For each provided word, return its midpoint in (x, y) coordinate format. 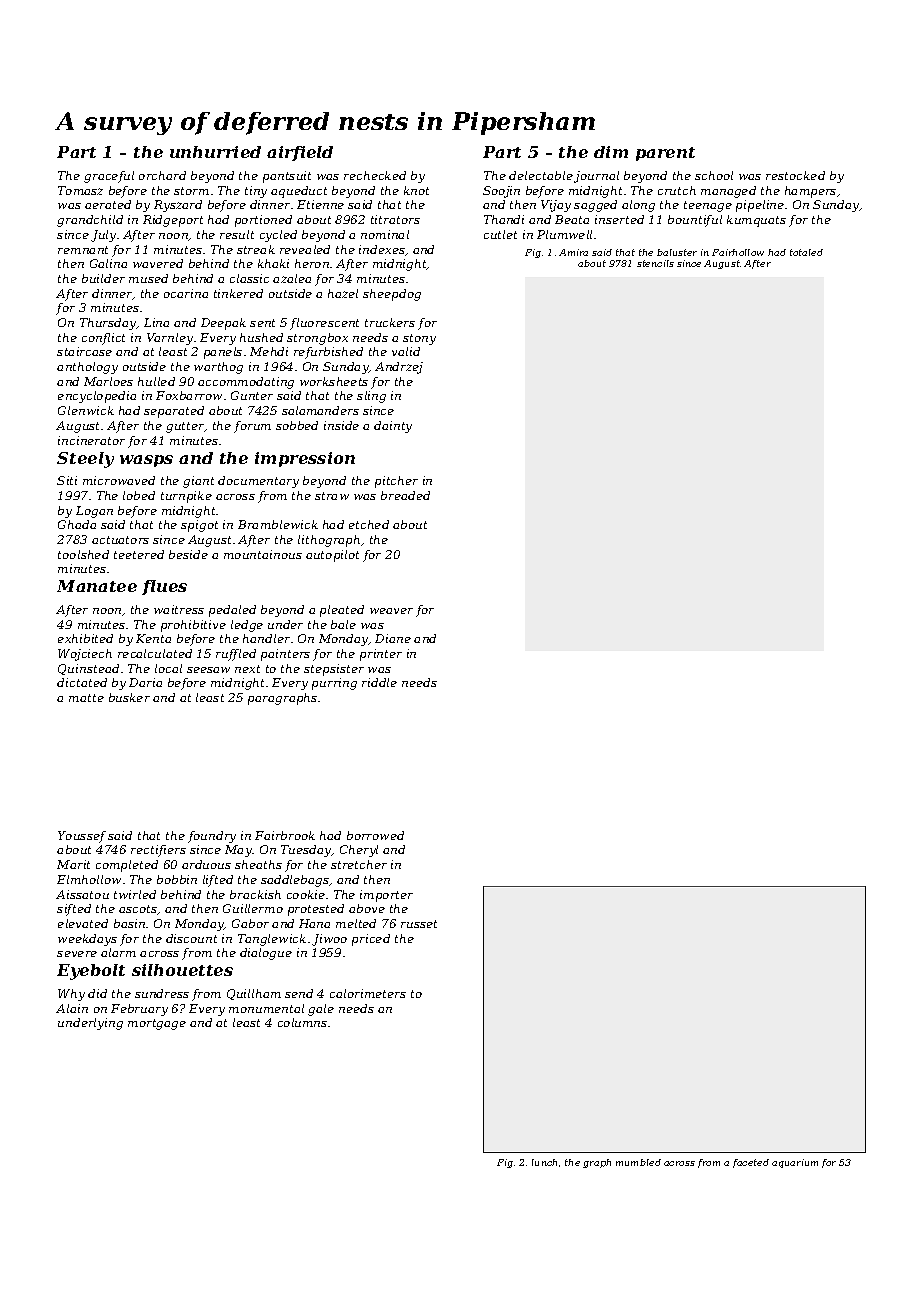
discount (191, 938)
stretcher (359, 864)
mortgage (157, 1024)
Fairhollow (738, 252)
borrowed (375, 835)
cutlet (500, 234)
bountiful (695, 221)
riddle (379, 682)
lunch (544, 1162)
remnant (83, 250)
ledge (247, 626)
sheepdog (392, 295)
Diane (393, 638)
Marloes (108, 381)
